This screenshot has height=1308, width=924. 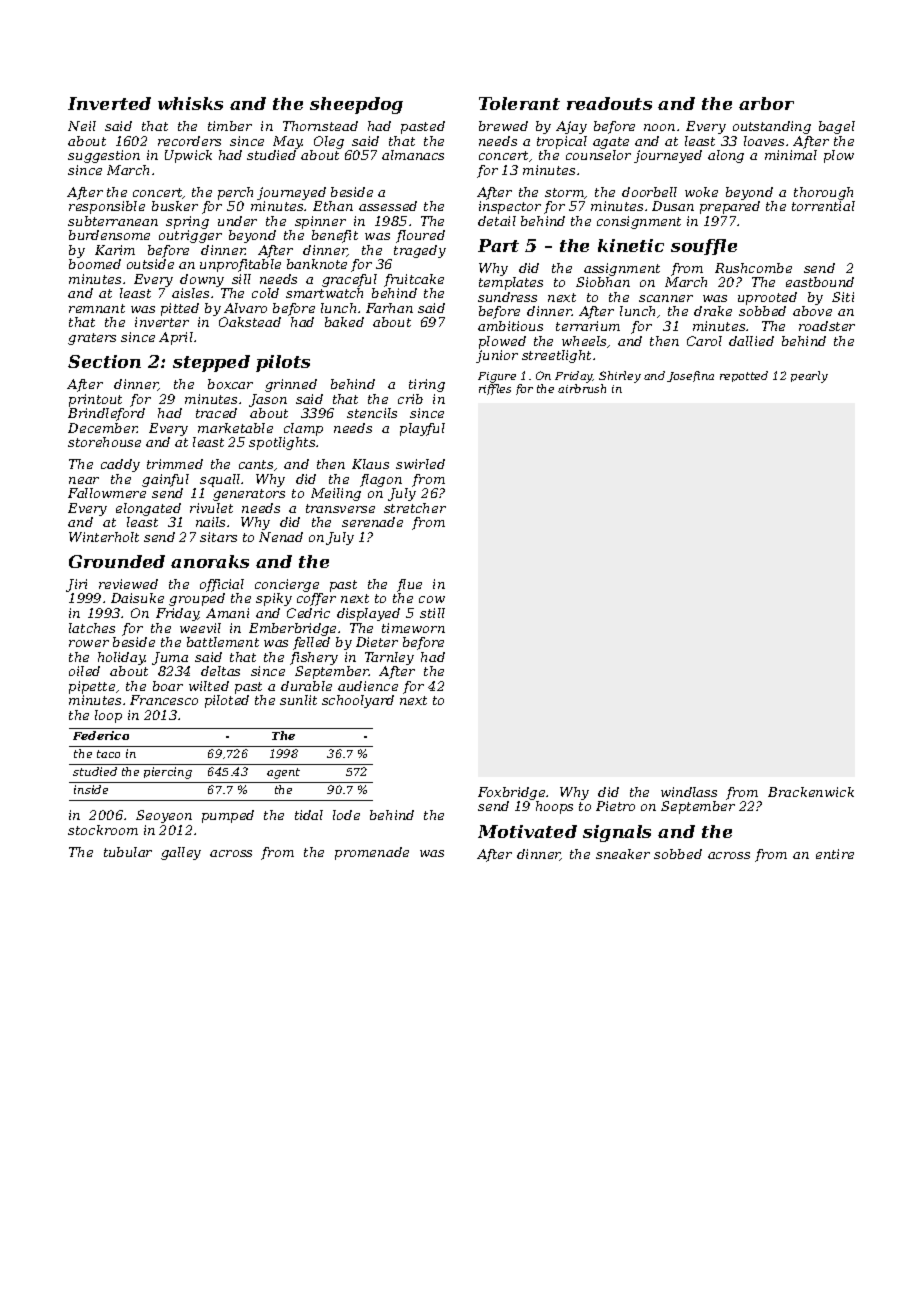 I want to click on sheepdog, so click(x=356, y=105).
